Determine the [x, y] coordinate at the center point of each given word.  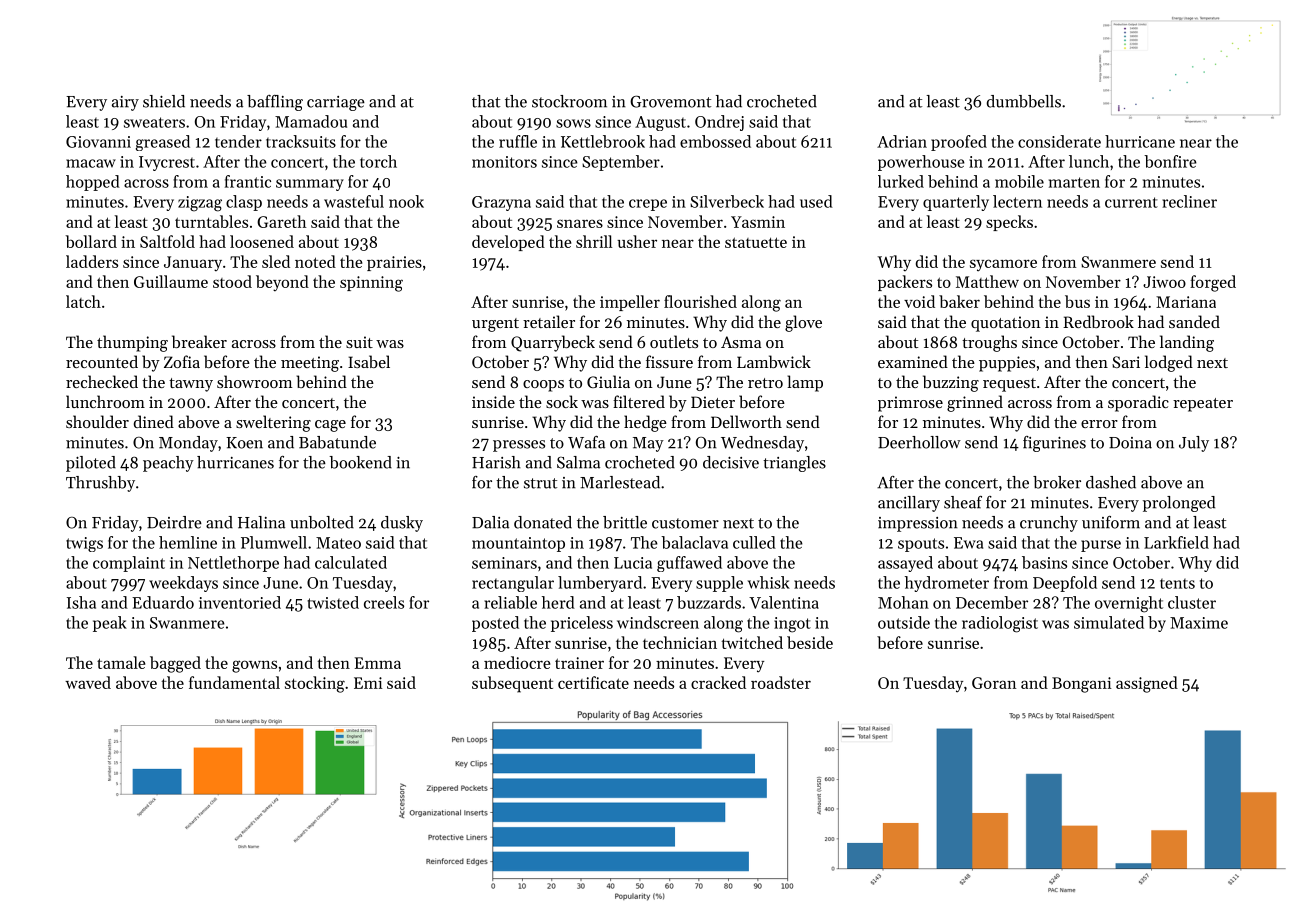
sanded [1194, 321]
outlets [674, 341]
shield [164, 101]
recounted [102, 361]
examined [913, 361]
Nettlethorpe [233, 564]
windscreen [658, 622]
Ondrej [719, 123]
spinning [371, 284]
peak [110, 624]
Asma [741, 342]
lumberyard [600, 584]
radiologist [1000, 624]
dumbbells [1024, 101]
